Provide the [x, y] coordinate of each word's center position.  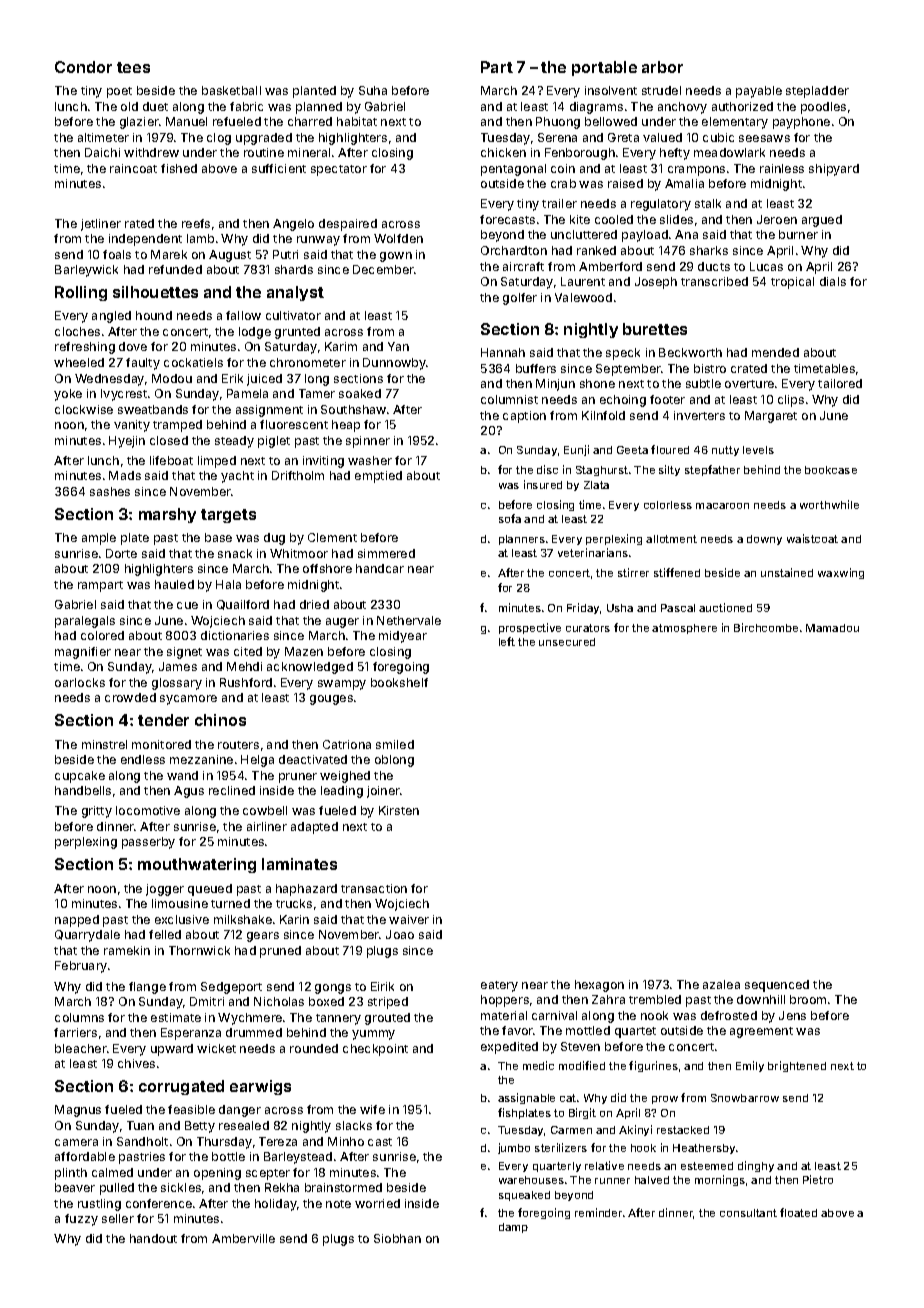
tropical [792, 283]
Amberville [243, 1238]
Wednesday [109, 380]
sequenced [777, 986]
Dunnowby [395, 364]
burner [798, 234]
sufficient [279, 168]
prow [665, 1100]
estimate [176, 1017]
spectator [339, 170]
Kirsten [399, 810]
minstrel [104, 744]
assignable [526, 1098]
